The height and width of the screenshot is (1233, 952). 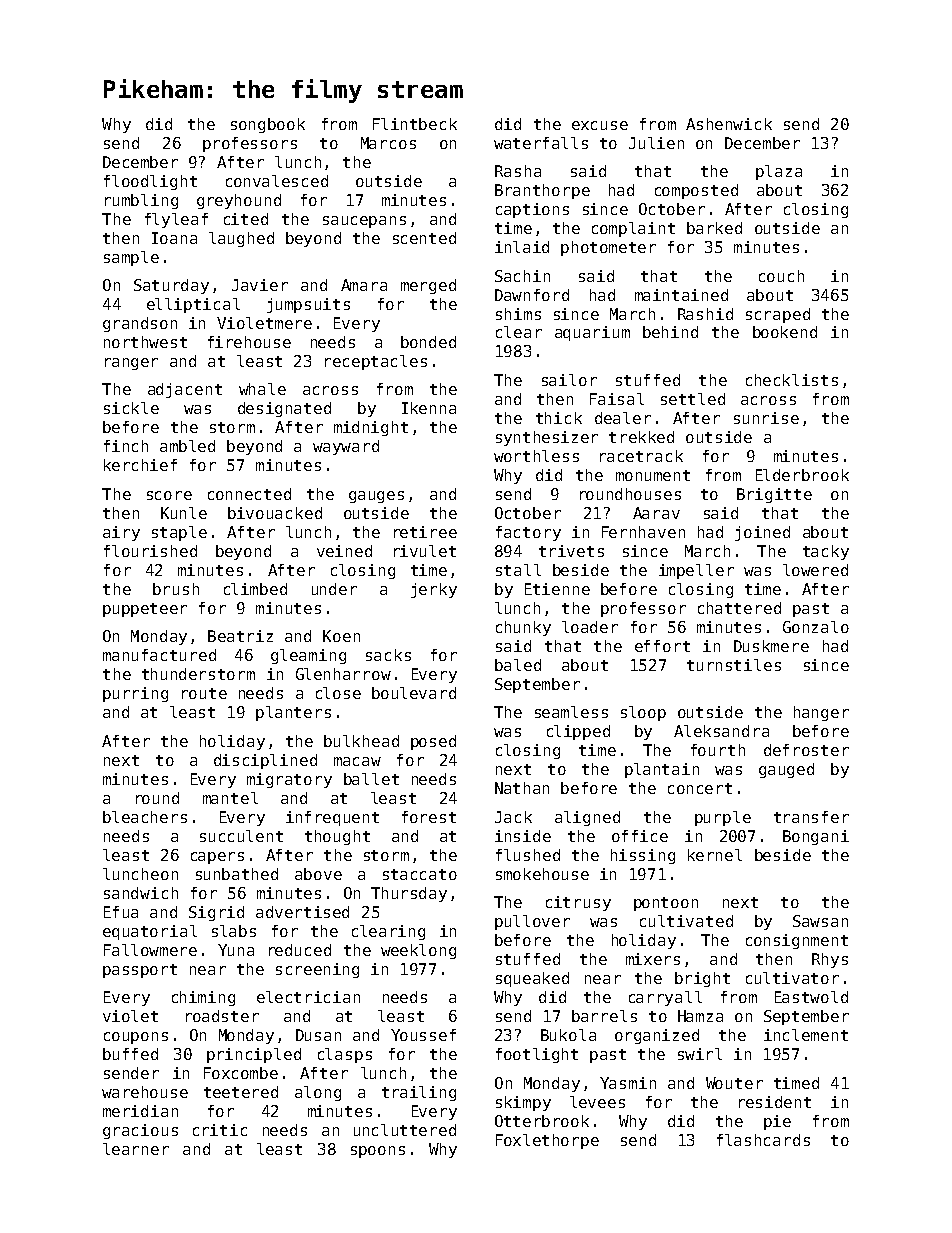 What do you see at coordinates (696, 191) in the screenshot?
I see `composted` at bounding box center [696, 191].
